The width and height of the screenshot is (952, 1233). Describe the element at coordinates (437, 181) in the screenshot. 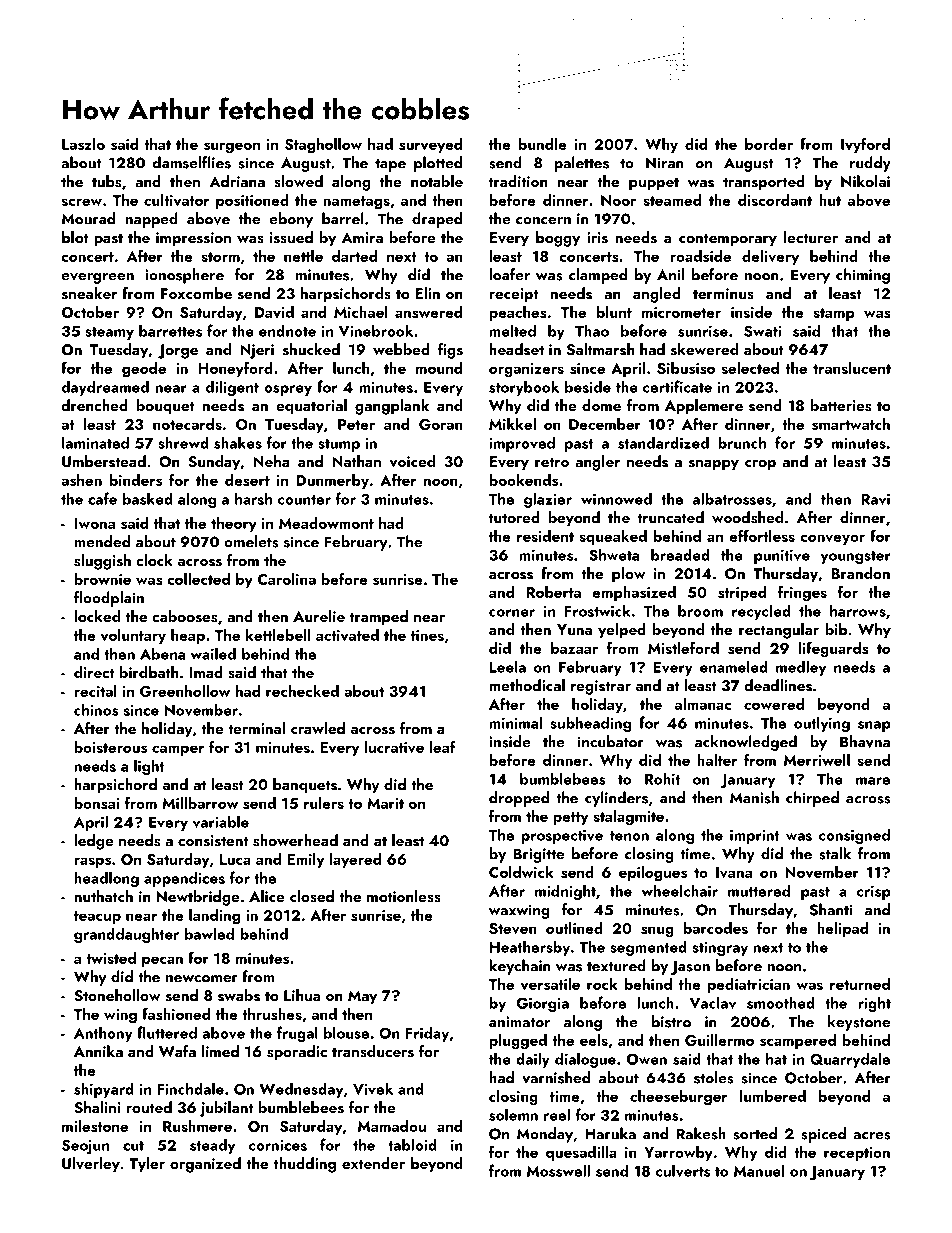

I see `notable` at that location.
